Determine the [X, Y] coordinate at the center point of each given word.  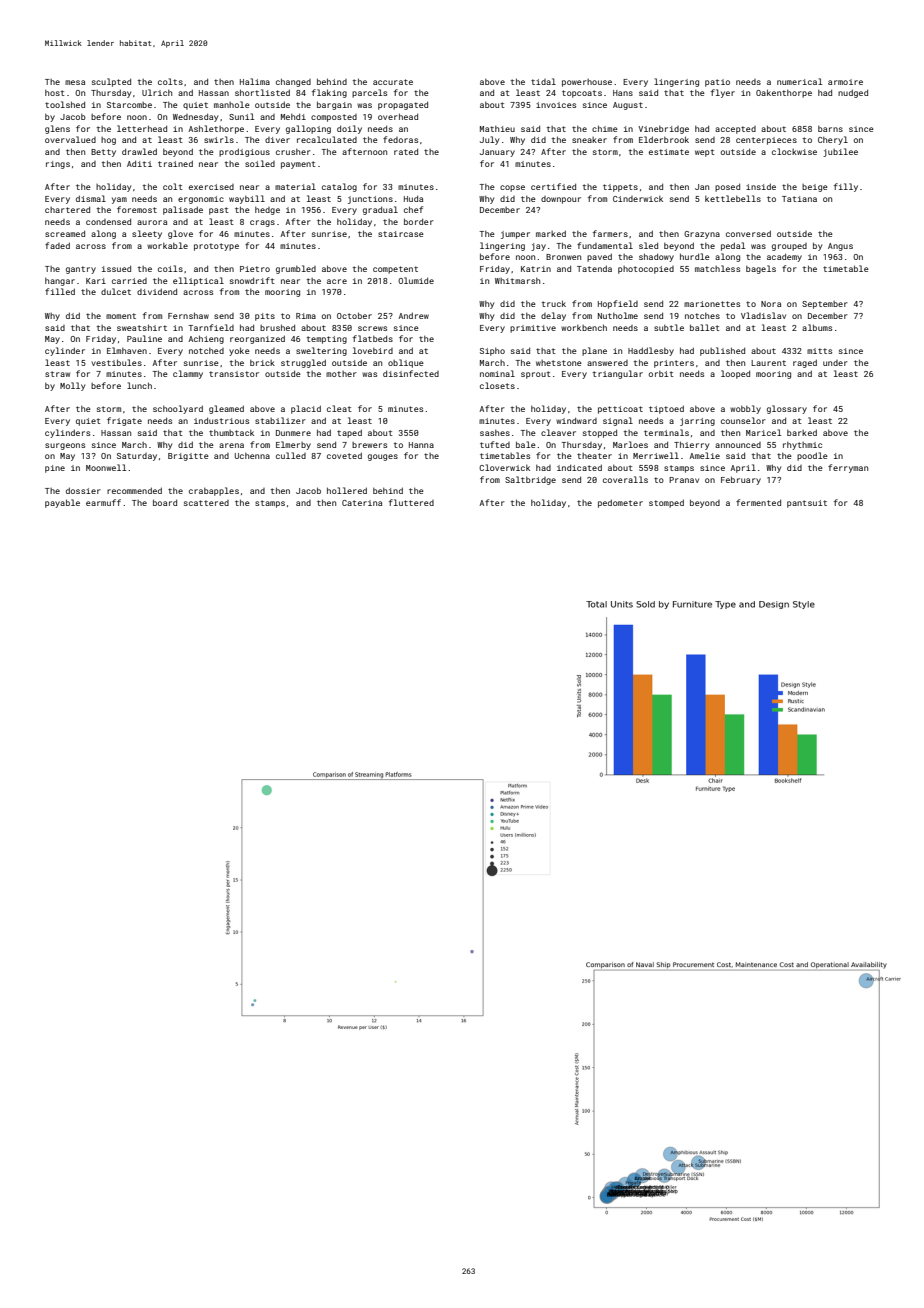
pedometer [620, 503]
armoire [845, 82]
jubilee [840, 152]
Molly [72, 386]
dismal [91, 198]
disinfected [411, 373]
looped [735, 374]
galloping [308, 129]
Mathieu [497, 129]
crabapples [214, 491]
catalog [339, 187]
